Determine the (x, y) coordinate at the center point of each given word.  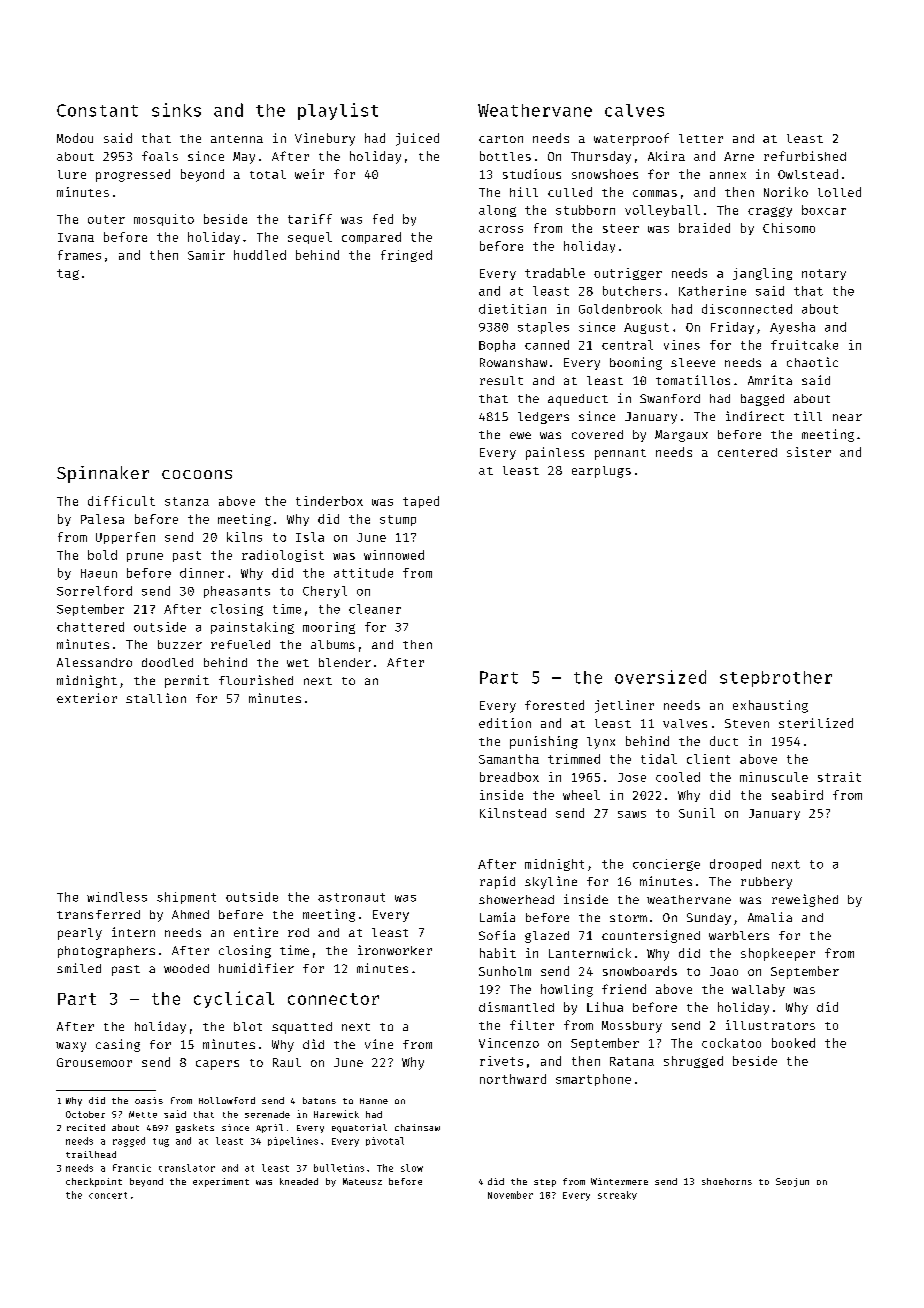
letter (701, 138)
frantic (132, 1168)
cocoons (197, 474)
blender (345, 662)
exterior (87, 698)
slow (412, 1168)
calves (634, 110)
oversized (660, 677)
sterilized (816, 723)
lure (72, 174)
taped (421, 502)
